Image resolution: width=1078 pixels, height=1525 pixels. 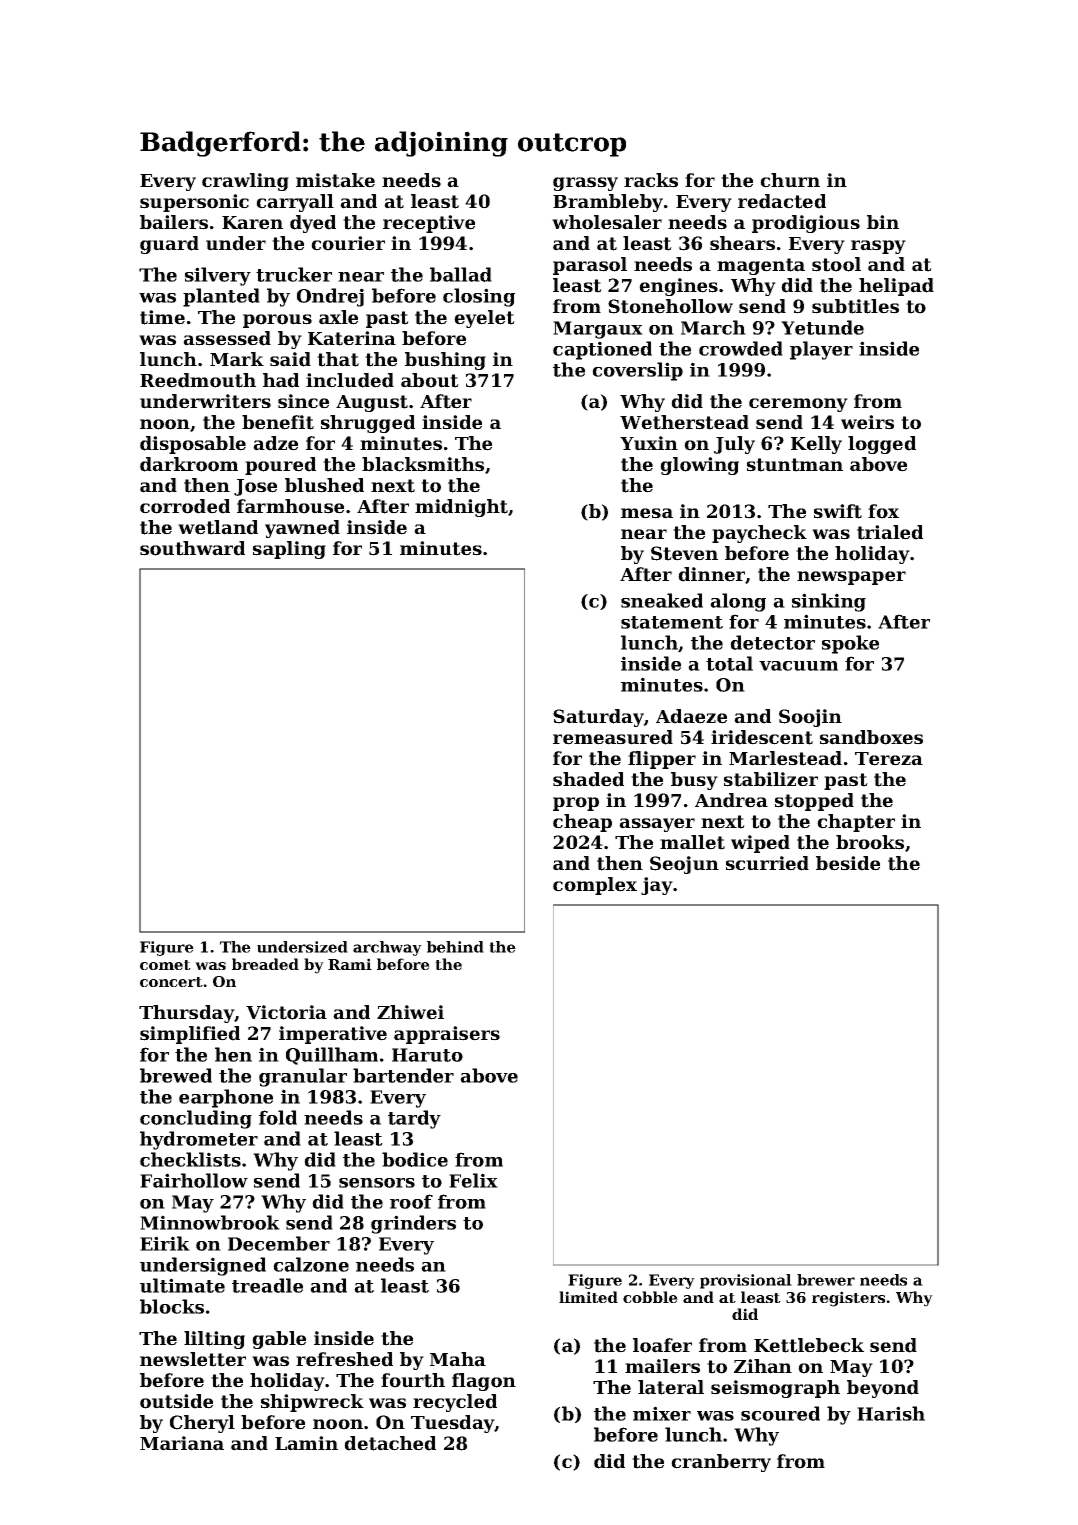 What do you see at coordinates (890, 532) in the screenshot?
I see `trialed` at bounding box center [890, 532].
